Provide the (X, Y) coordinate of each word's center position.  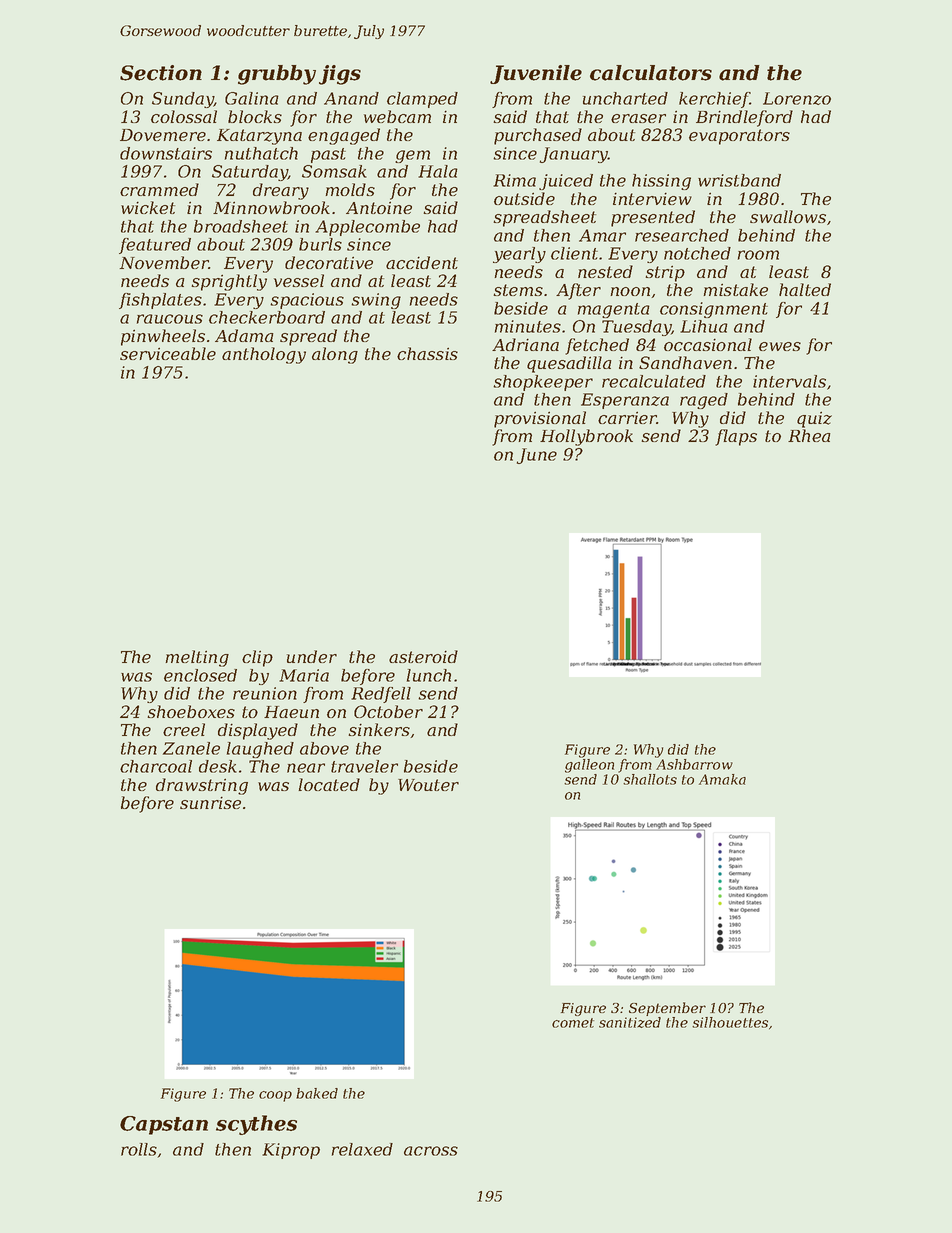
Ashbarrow (694, 764)
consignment (714, 310)
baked (317, 1093)
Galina (252, 98)
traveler (364, 766)
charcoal (156, 766)
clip (257, 658)
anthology (264, 355)
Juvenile (536, 74)
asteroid (423, 656)
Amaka (722, 779)
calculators (651, 73)
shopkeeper (543, 383)
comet (573, 1023)
